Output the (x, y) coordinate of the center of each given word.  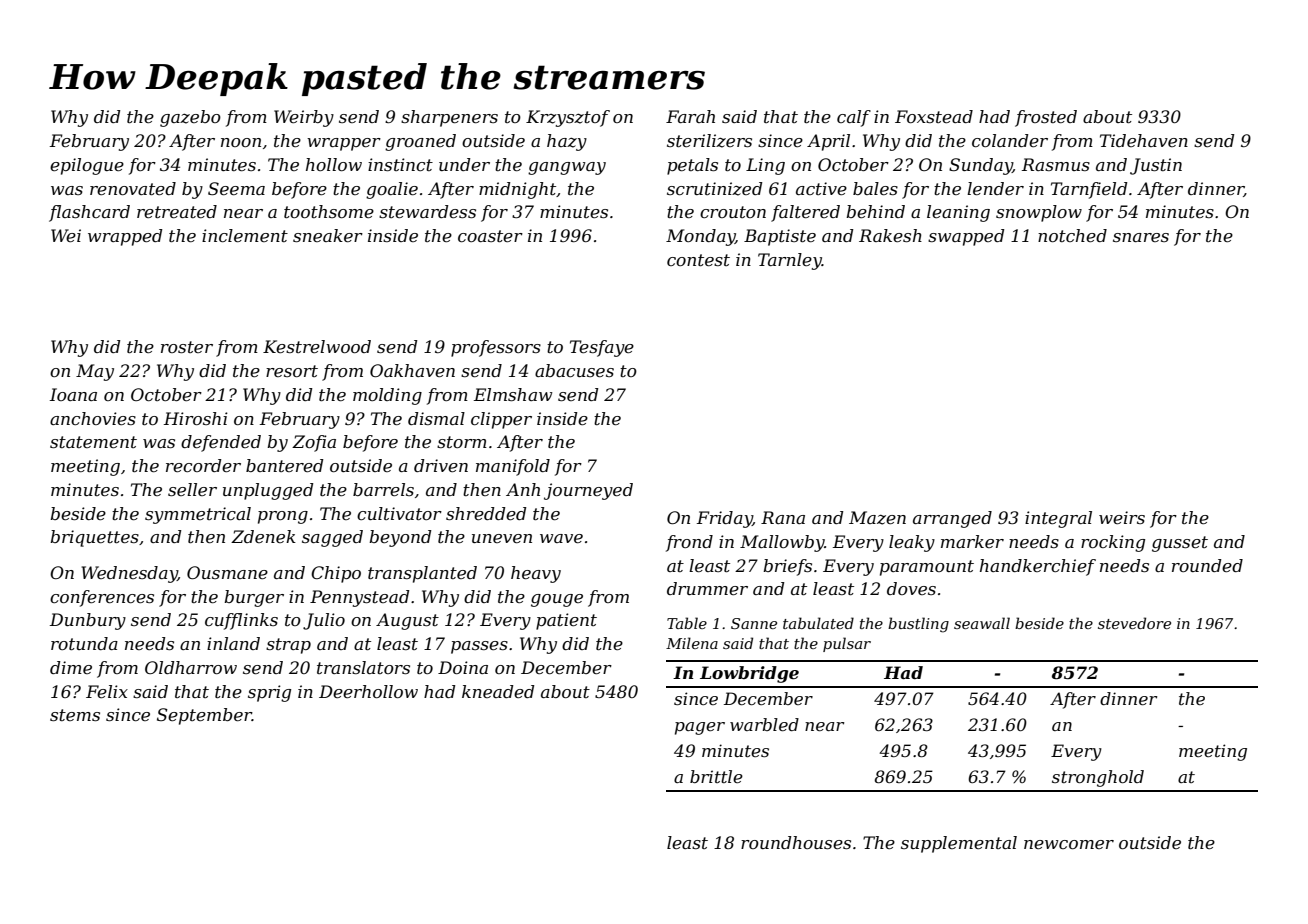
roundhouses (796, 842)
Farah (690, 116)
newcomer (1069, 844)
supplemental (959, 844)
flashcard (89, 213)
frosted (1046, 118)
